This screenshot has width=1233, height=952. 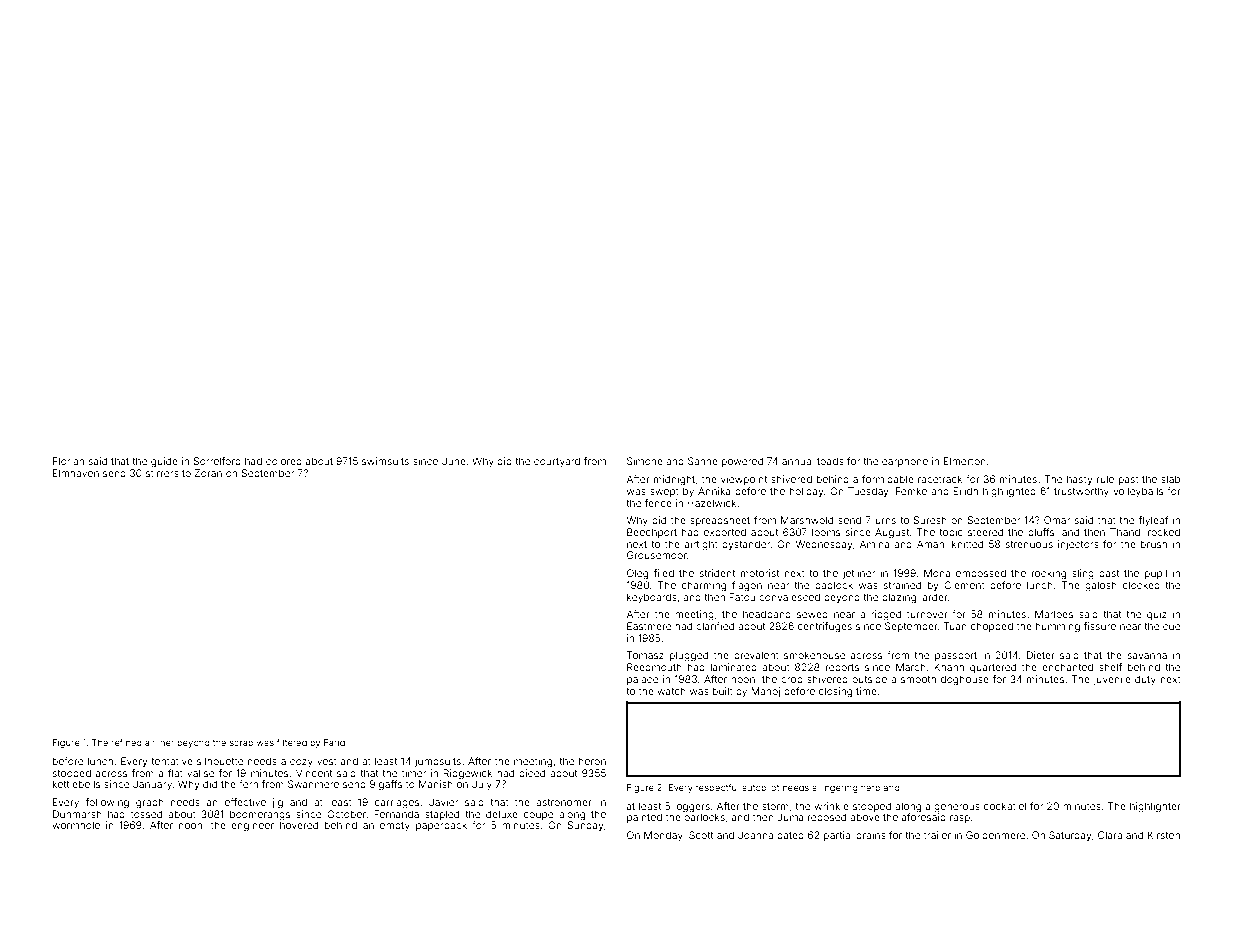 I want to click on Simone, so click(x=645, y=461).
